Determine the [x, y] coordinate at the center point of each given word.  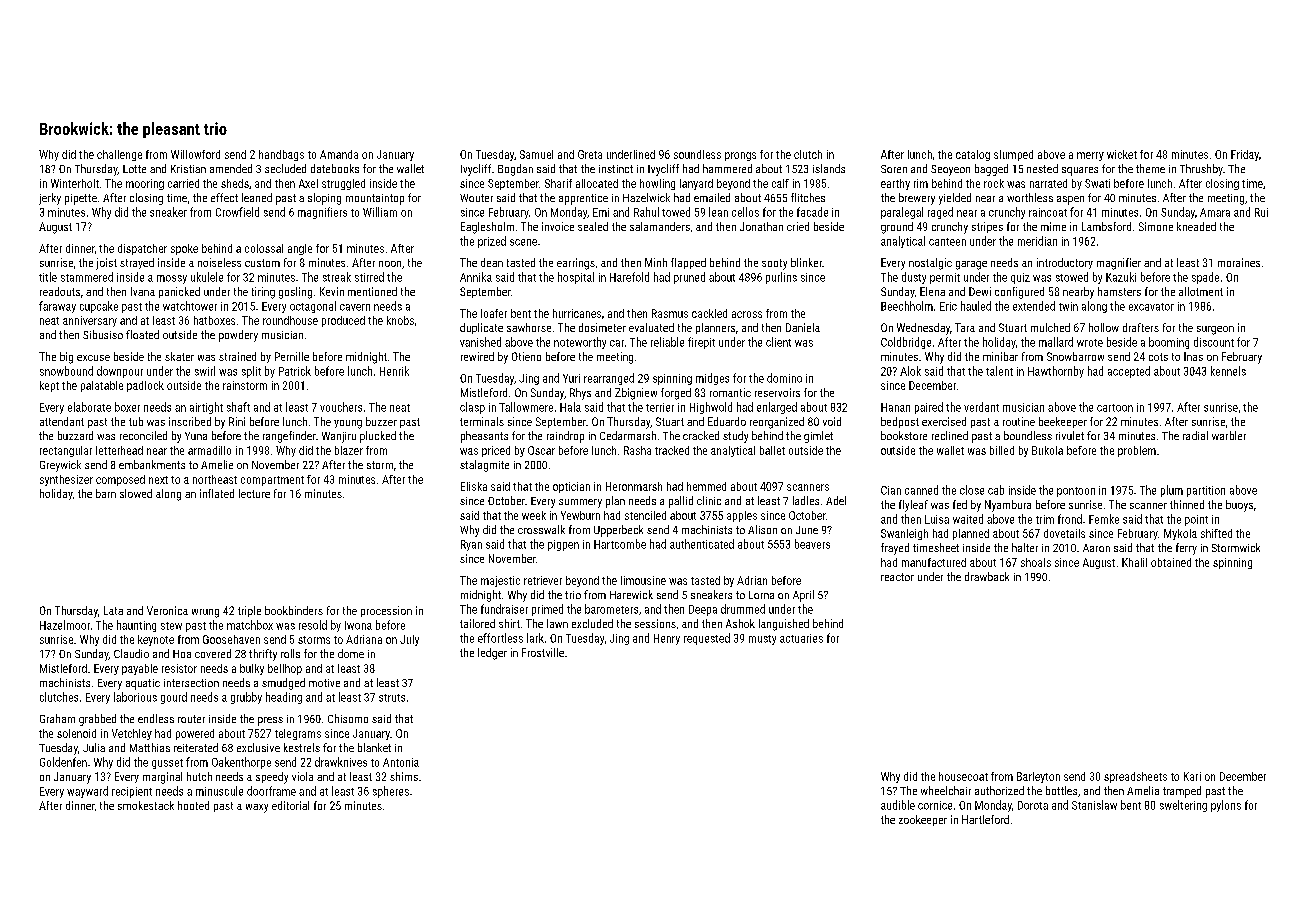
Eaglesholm [487, 228]
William [380, 212]
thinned [1187, 504]
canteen [947, 242]
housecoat [963, 776]
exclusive [258, 747]
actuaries [801, 638]
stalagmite [484, 466]
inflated [217, 493]
